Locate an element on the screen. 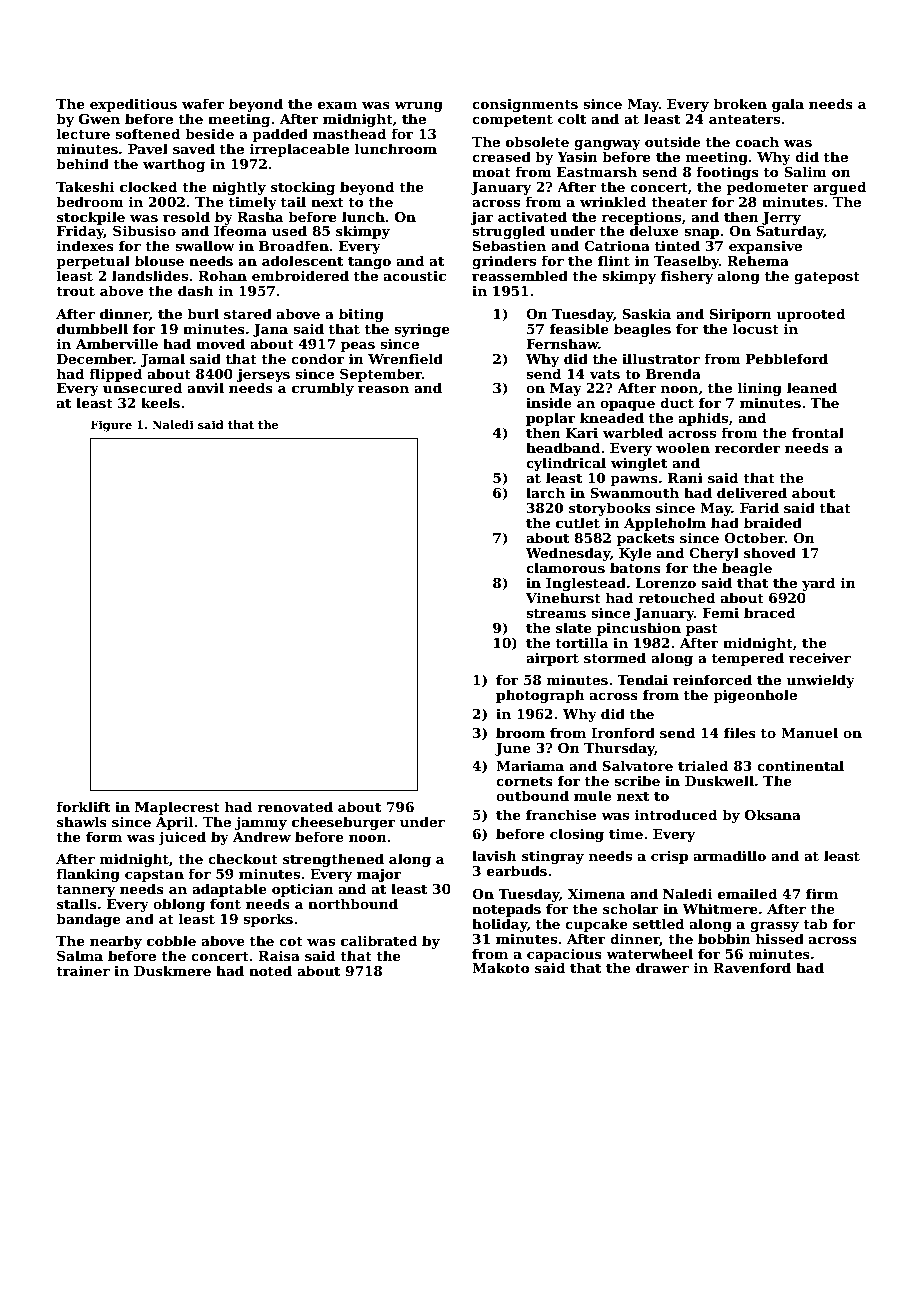  photograph is located at coordinates (540, 696).
